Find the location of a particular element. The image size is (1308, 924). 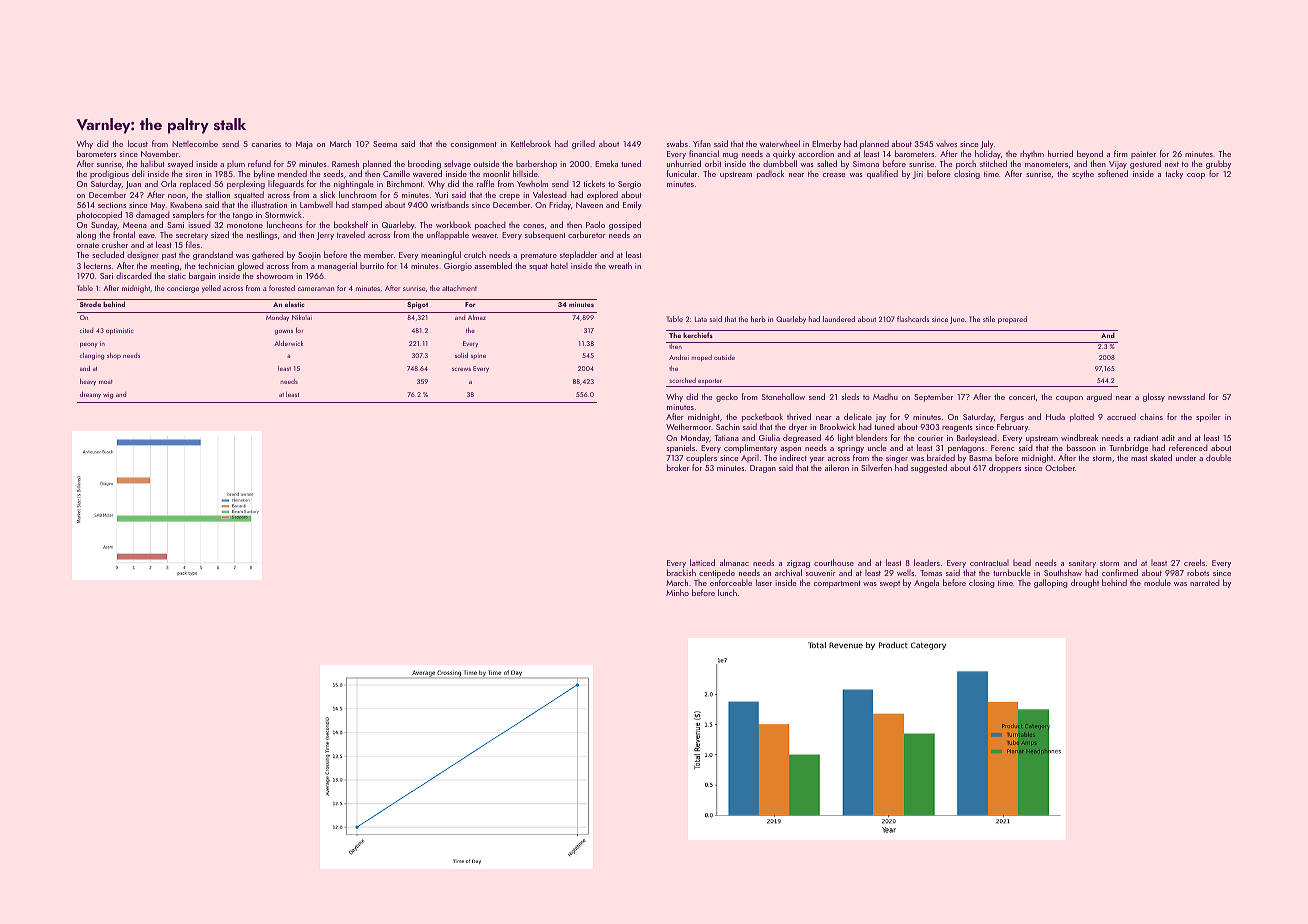

brackish is located at coordinates (681, 572).
